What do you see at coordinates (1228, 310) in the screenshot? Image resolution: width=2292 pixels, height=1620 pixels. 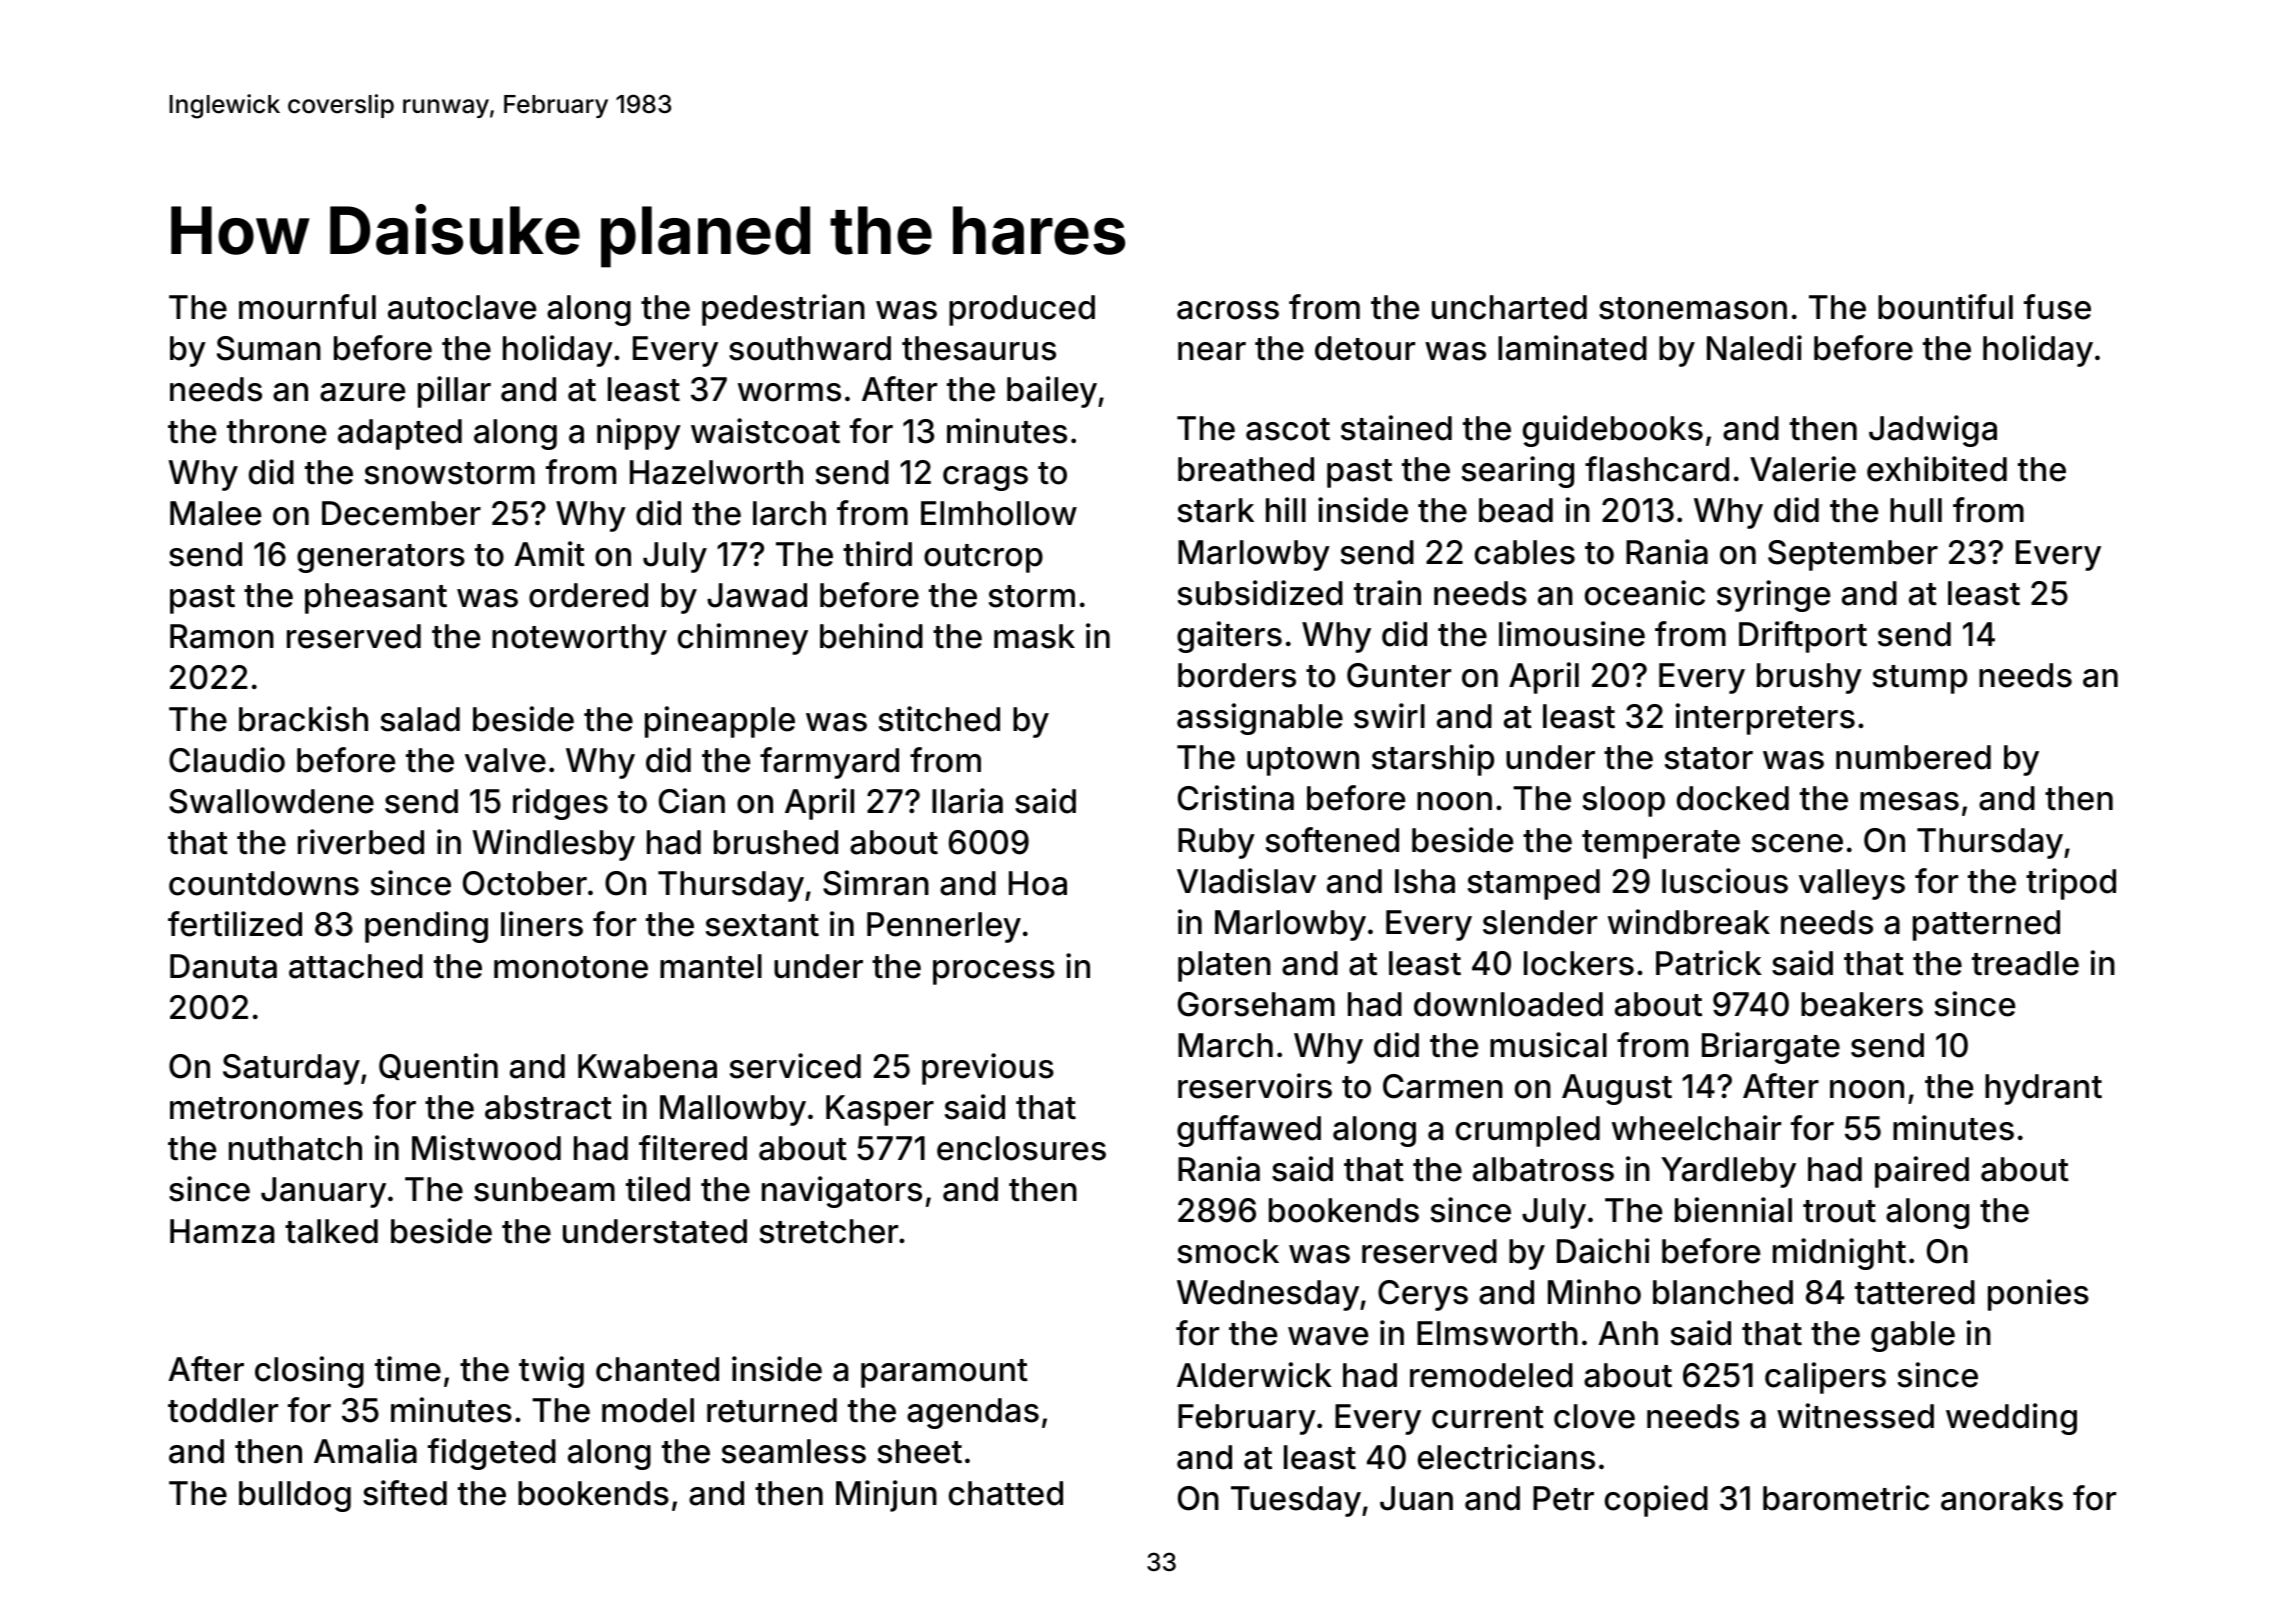 I see `across` at bounding box center [1228, 310].
